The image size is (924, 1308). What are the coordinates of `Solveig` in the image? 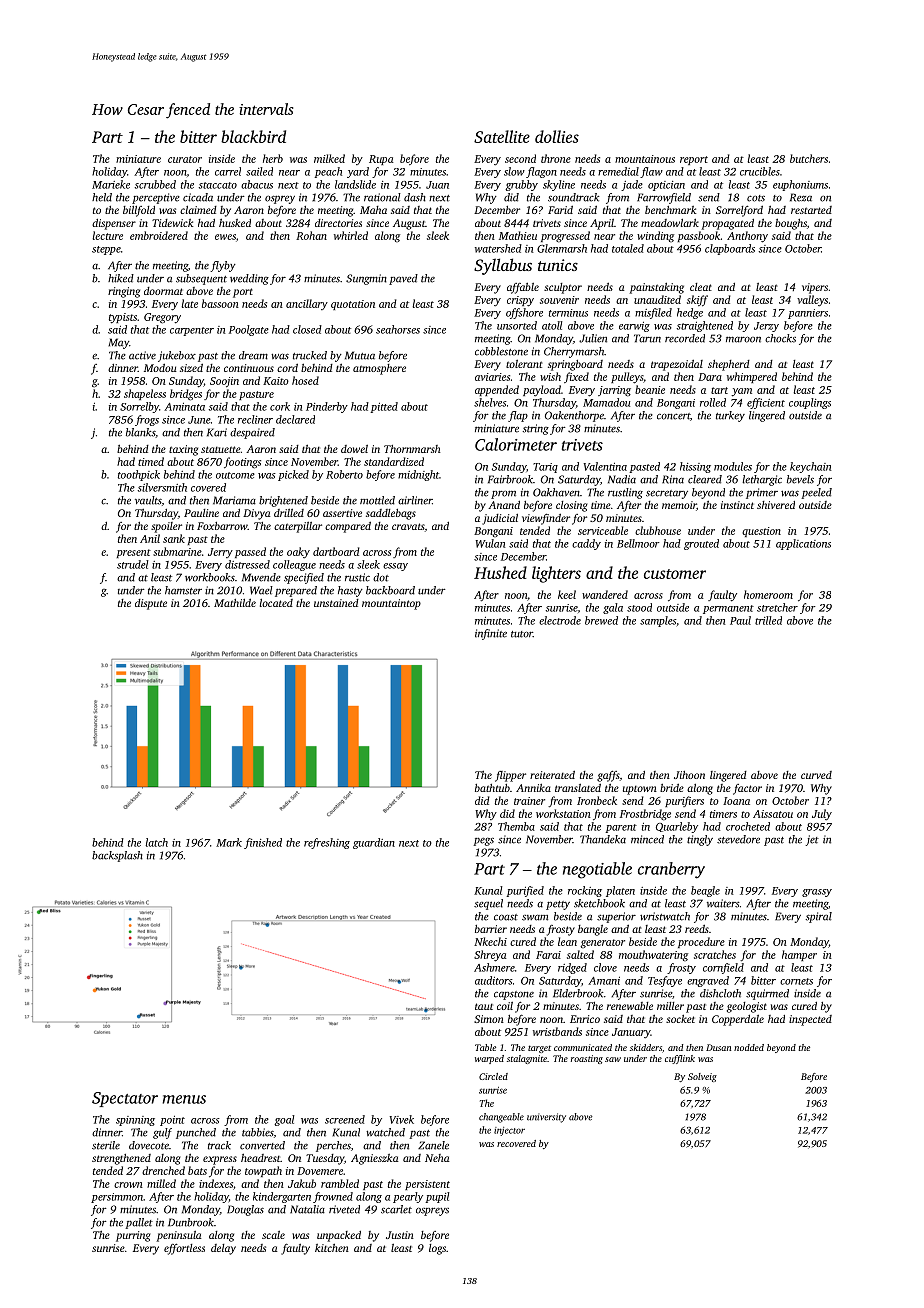 It's located at (702, 1077).
